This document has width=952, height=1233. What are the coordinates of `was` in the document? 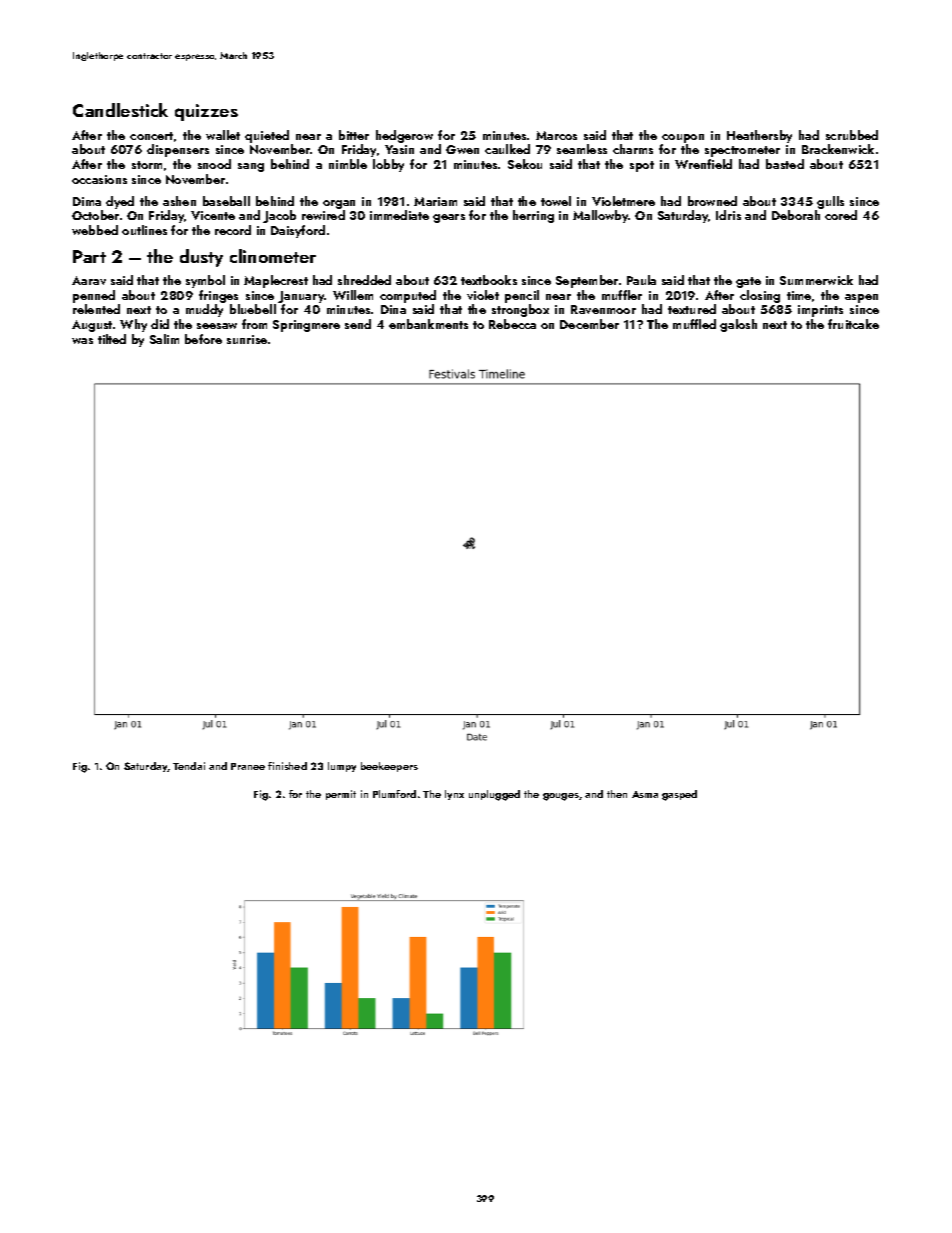 It's located at (82, 341).
